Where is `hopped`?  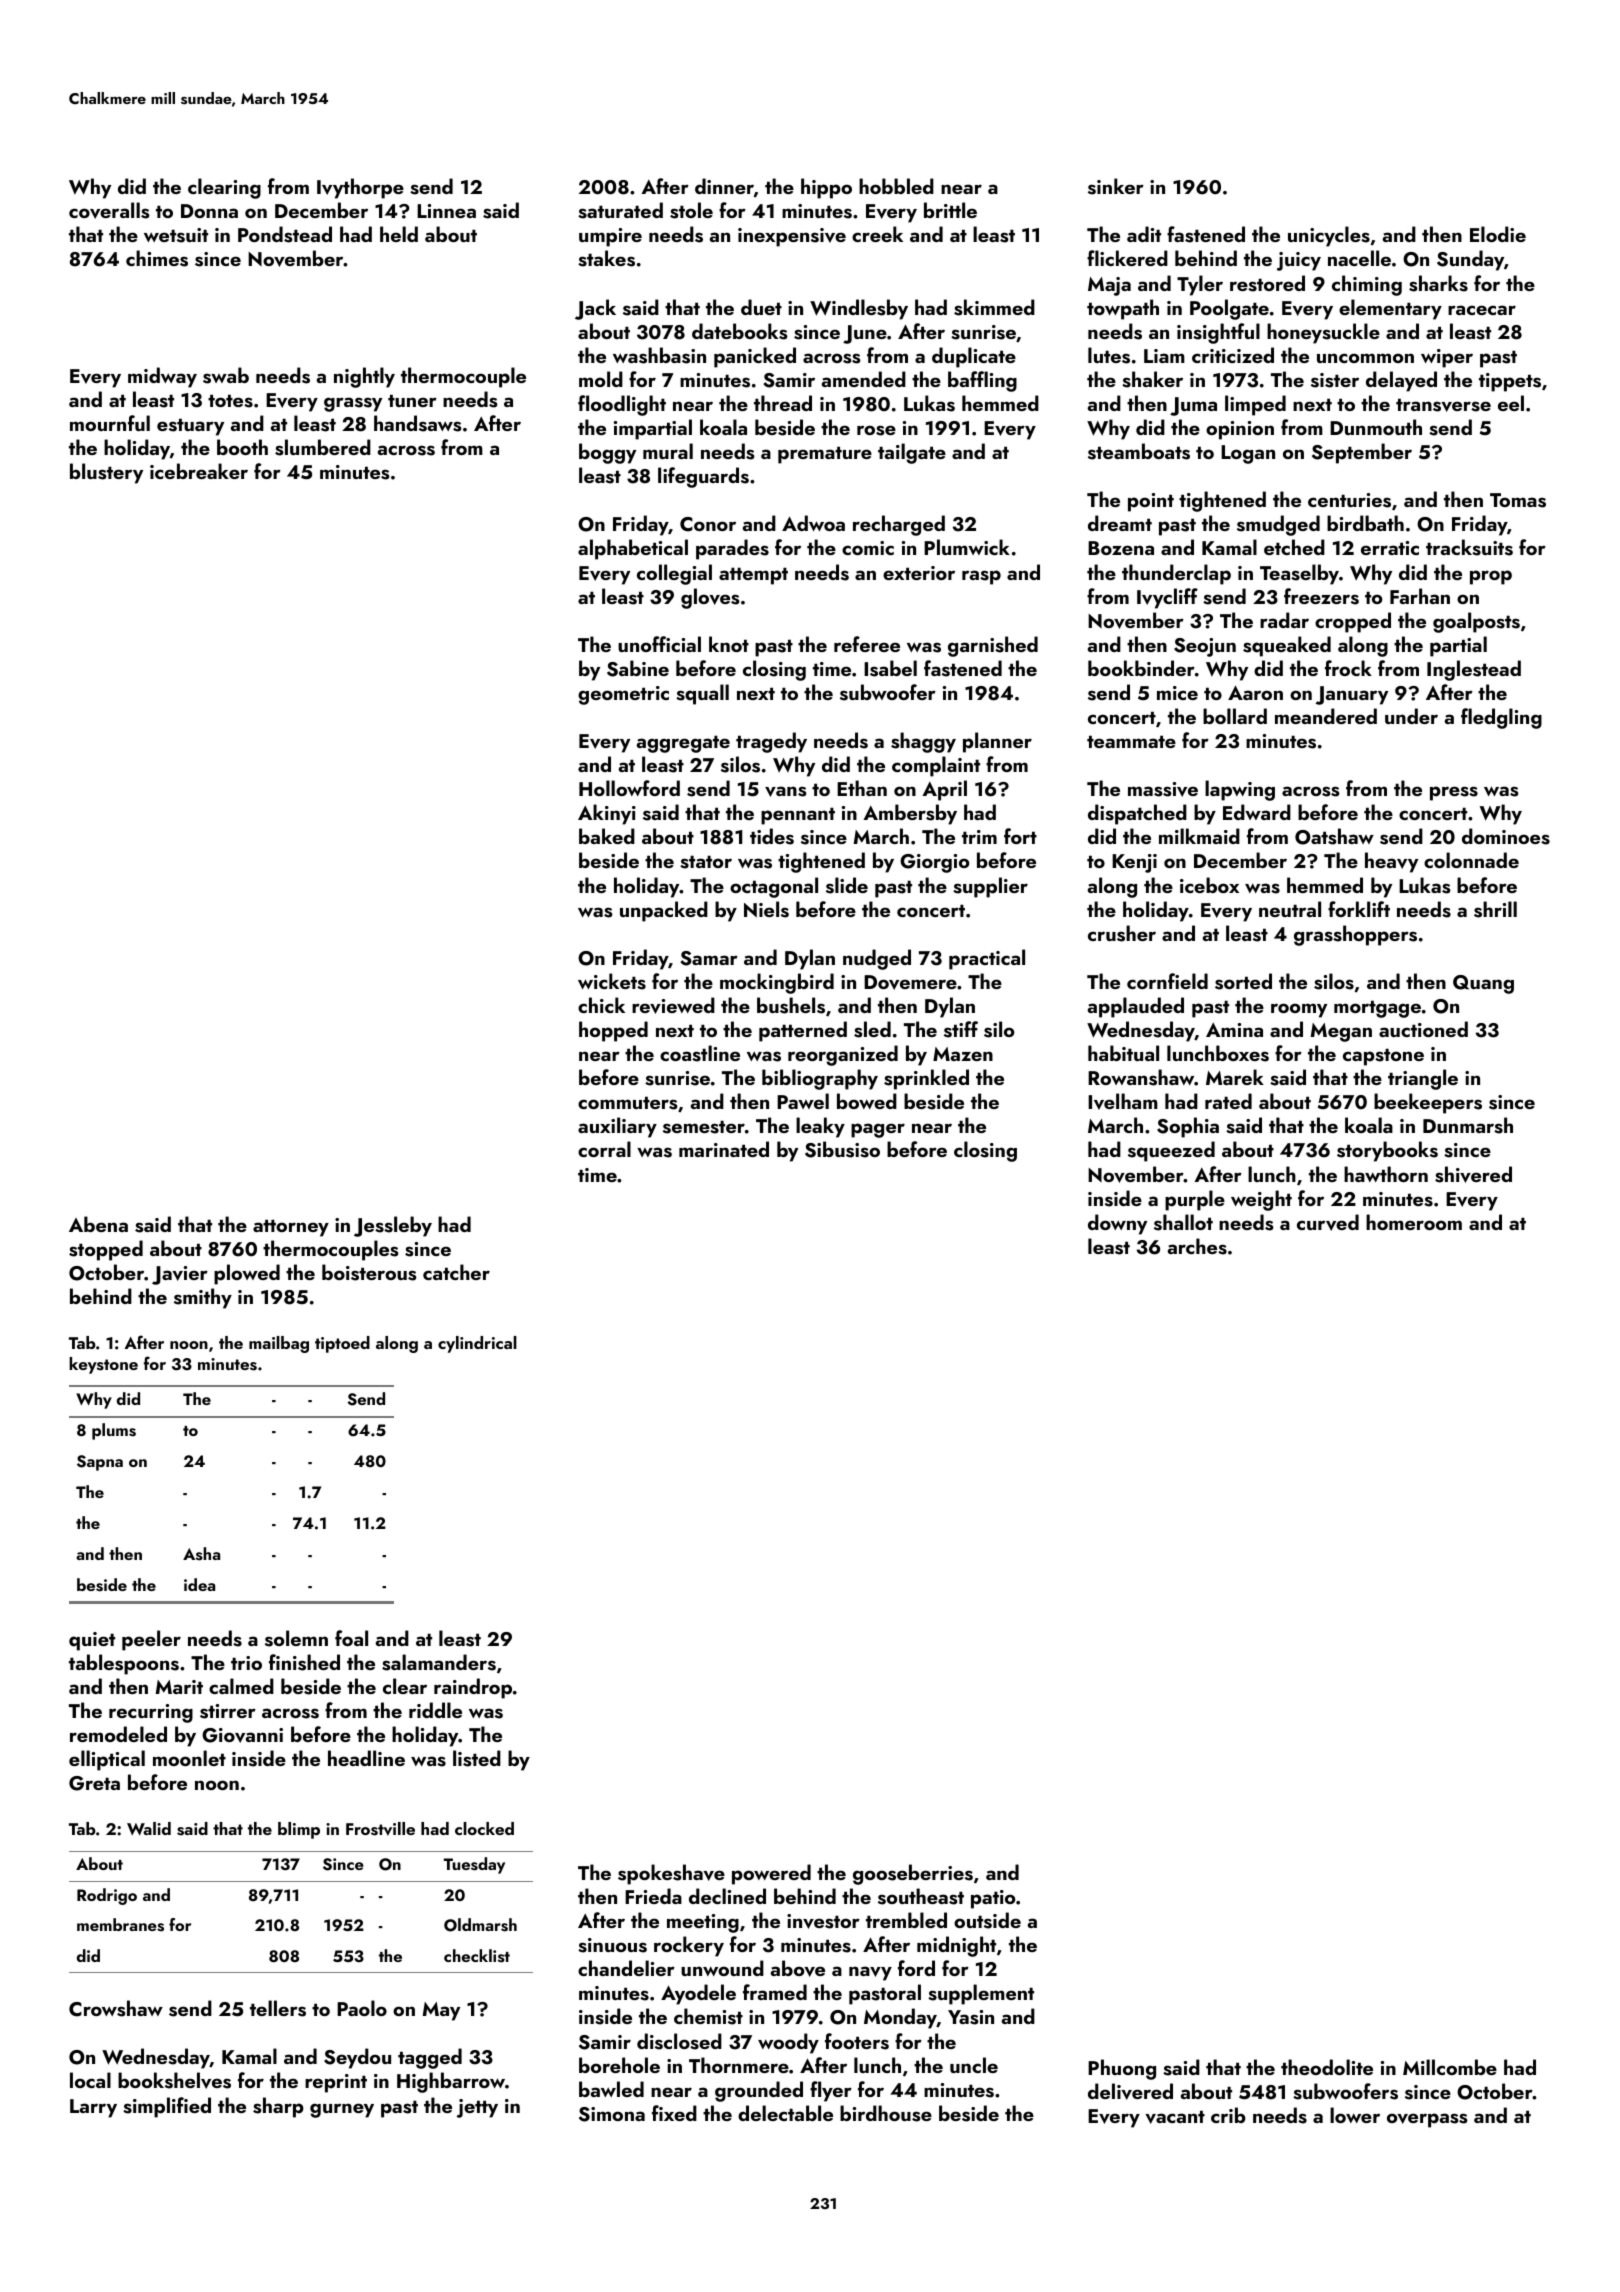
hopped is located at coordinates (613, 1031).
